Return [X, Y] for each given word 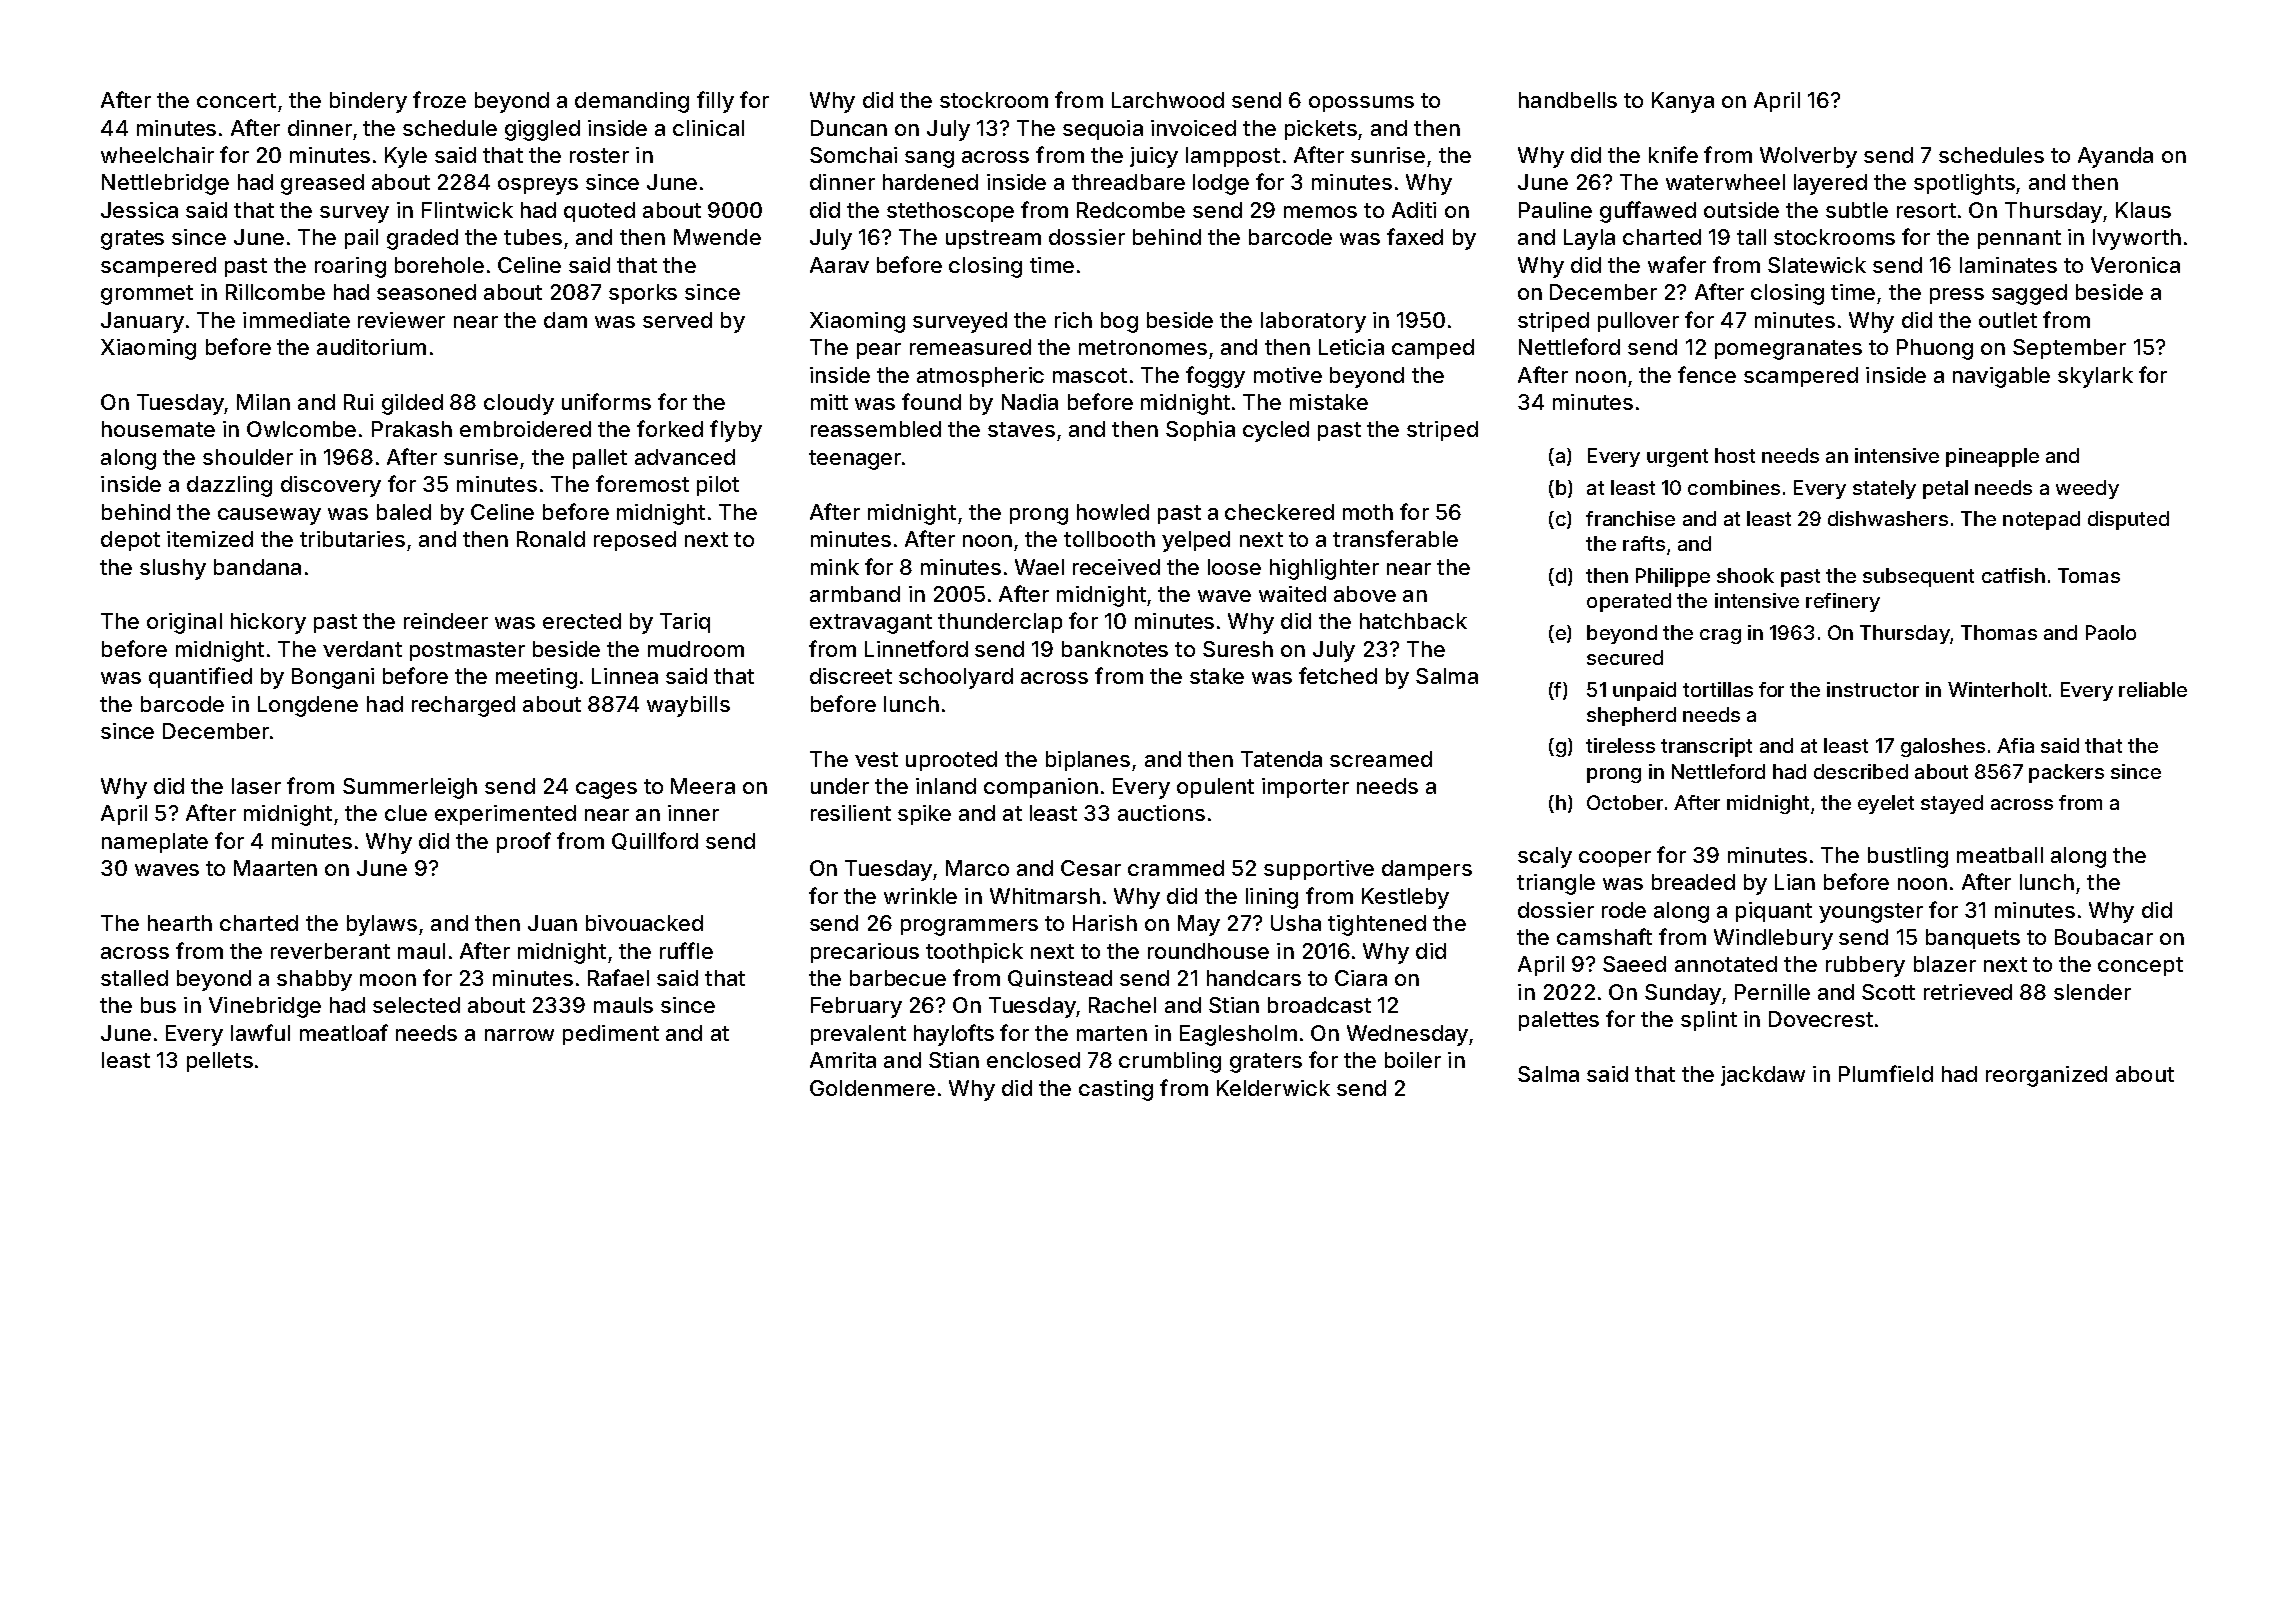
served [677, 320]
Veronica [2135, 265]
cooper [1615, 859]
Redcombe [1131, 210]
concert [236, 100]
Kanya [1683, 102]
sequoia [1103, 130]
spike [924, 815]
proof [524, 842]
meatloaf [344, 1032]
